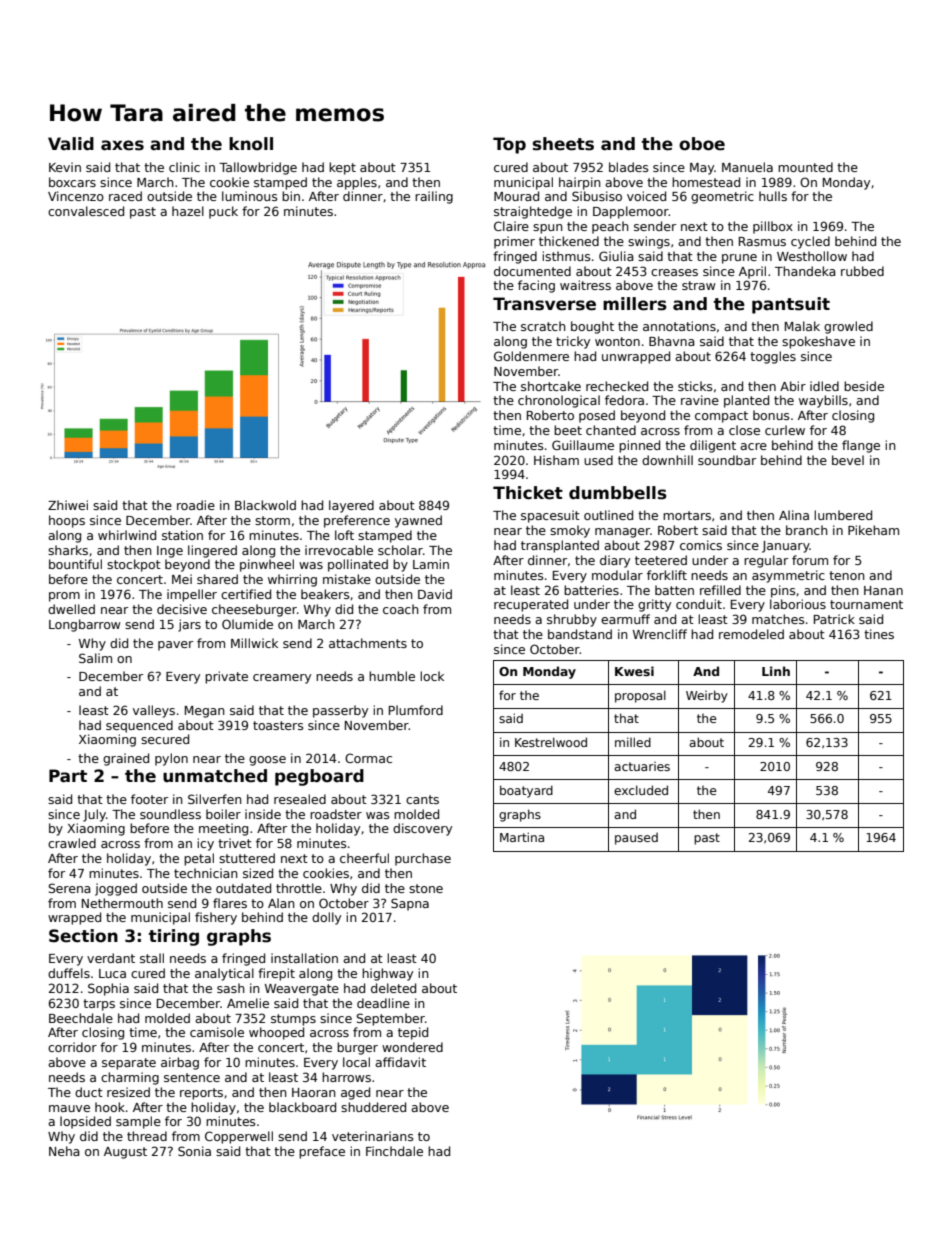  What do you see at coordinates (364, 858) in the screenshot?
I see `cheerful` at bounding box center [364, 858].
